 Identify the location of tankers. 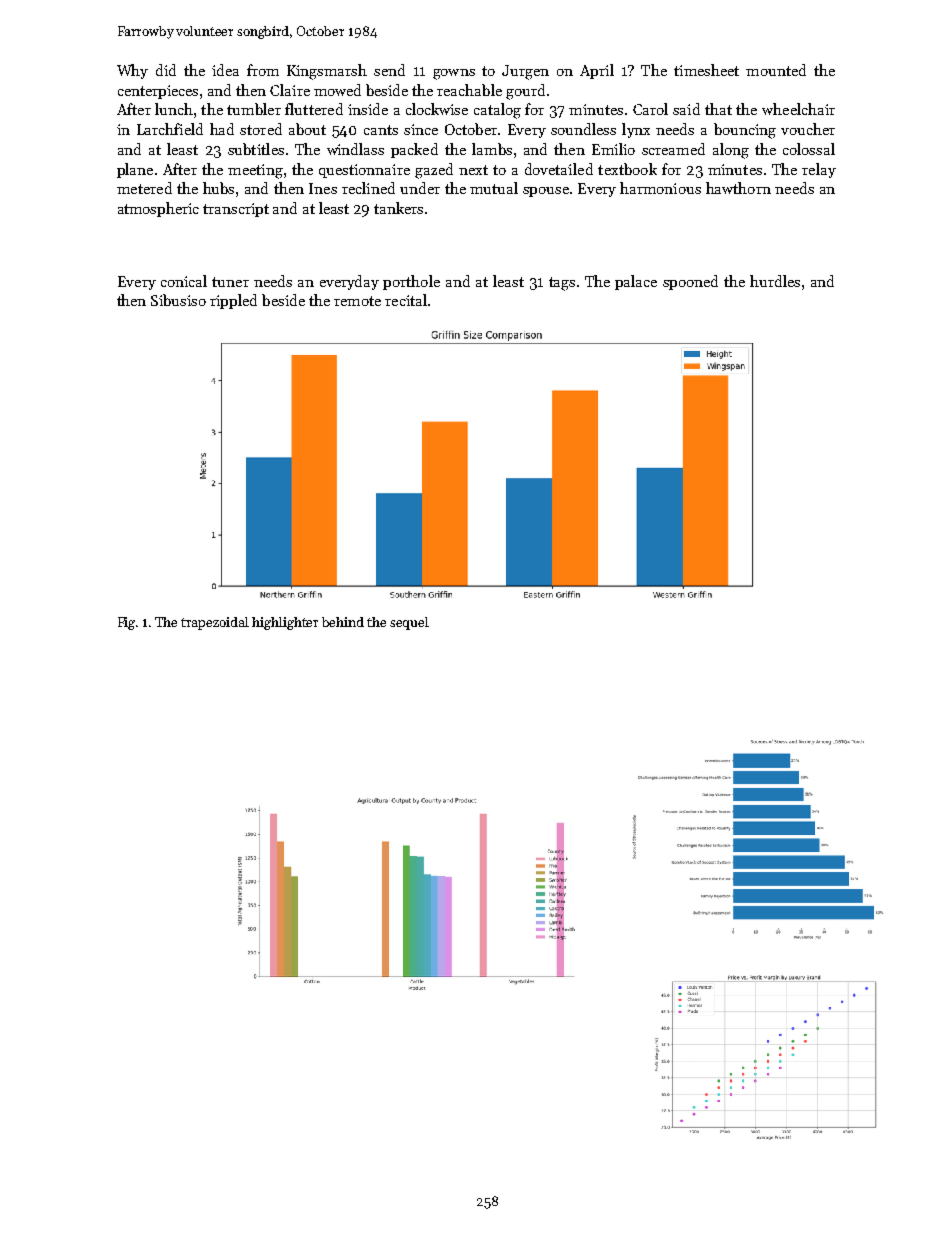
(398, 208).
